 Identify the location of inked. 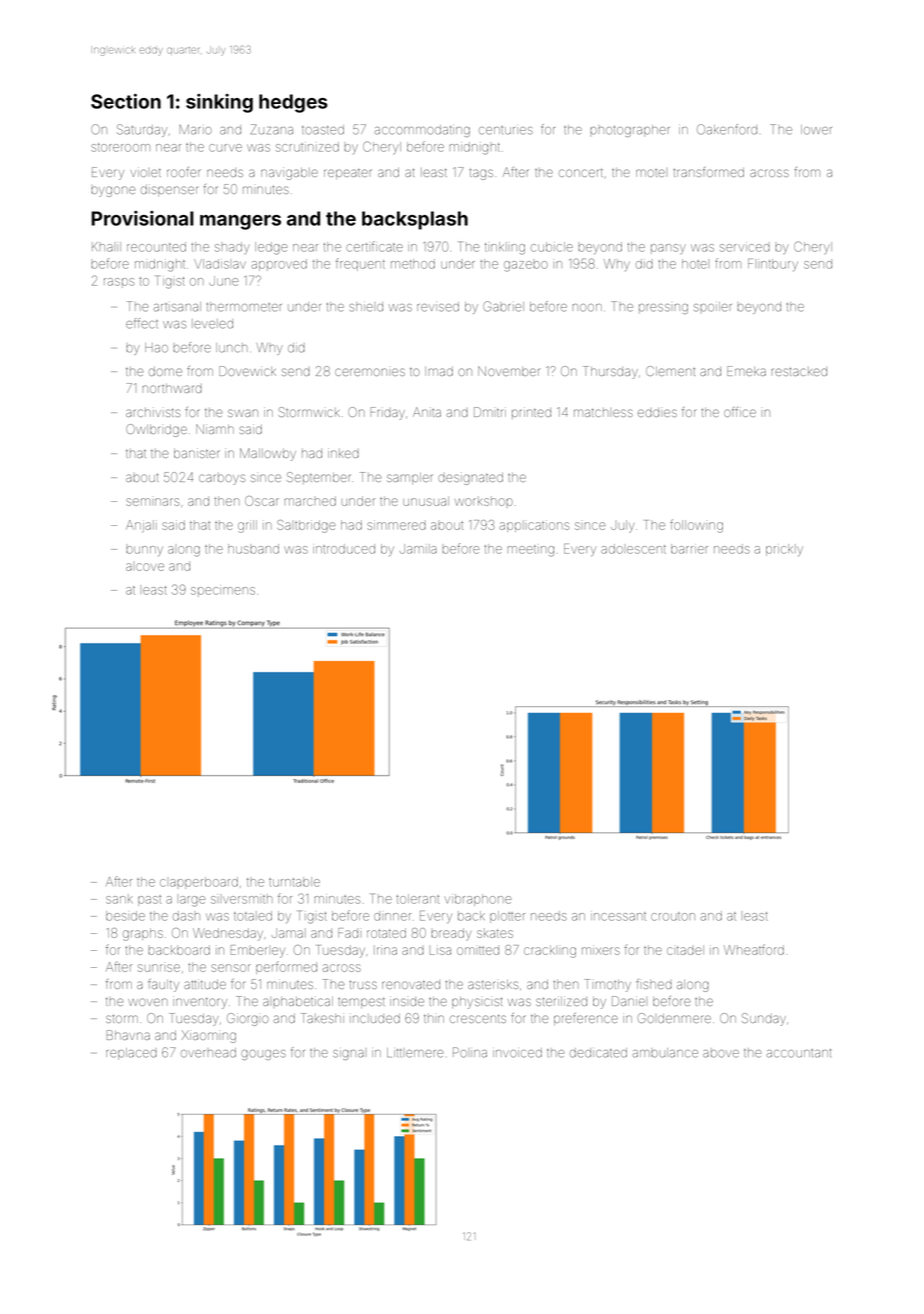
(343, 453).
